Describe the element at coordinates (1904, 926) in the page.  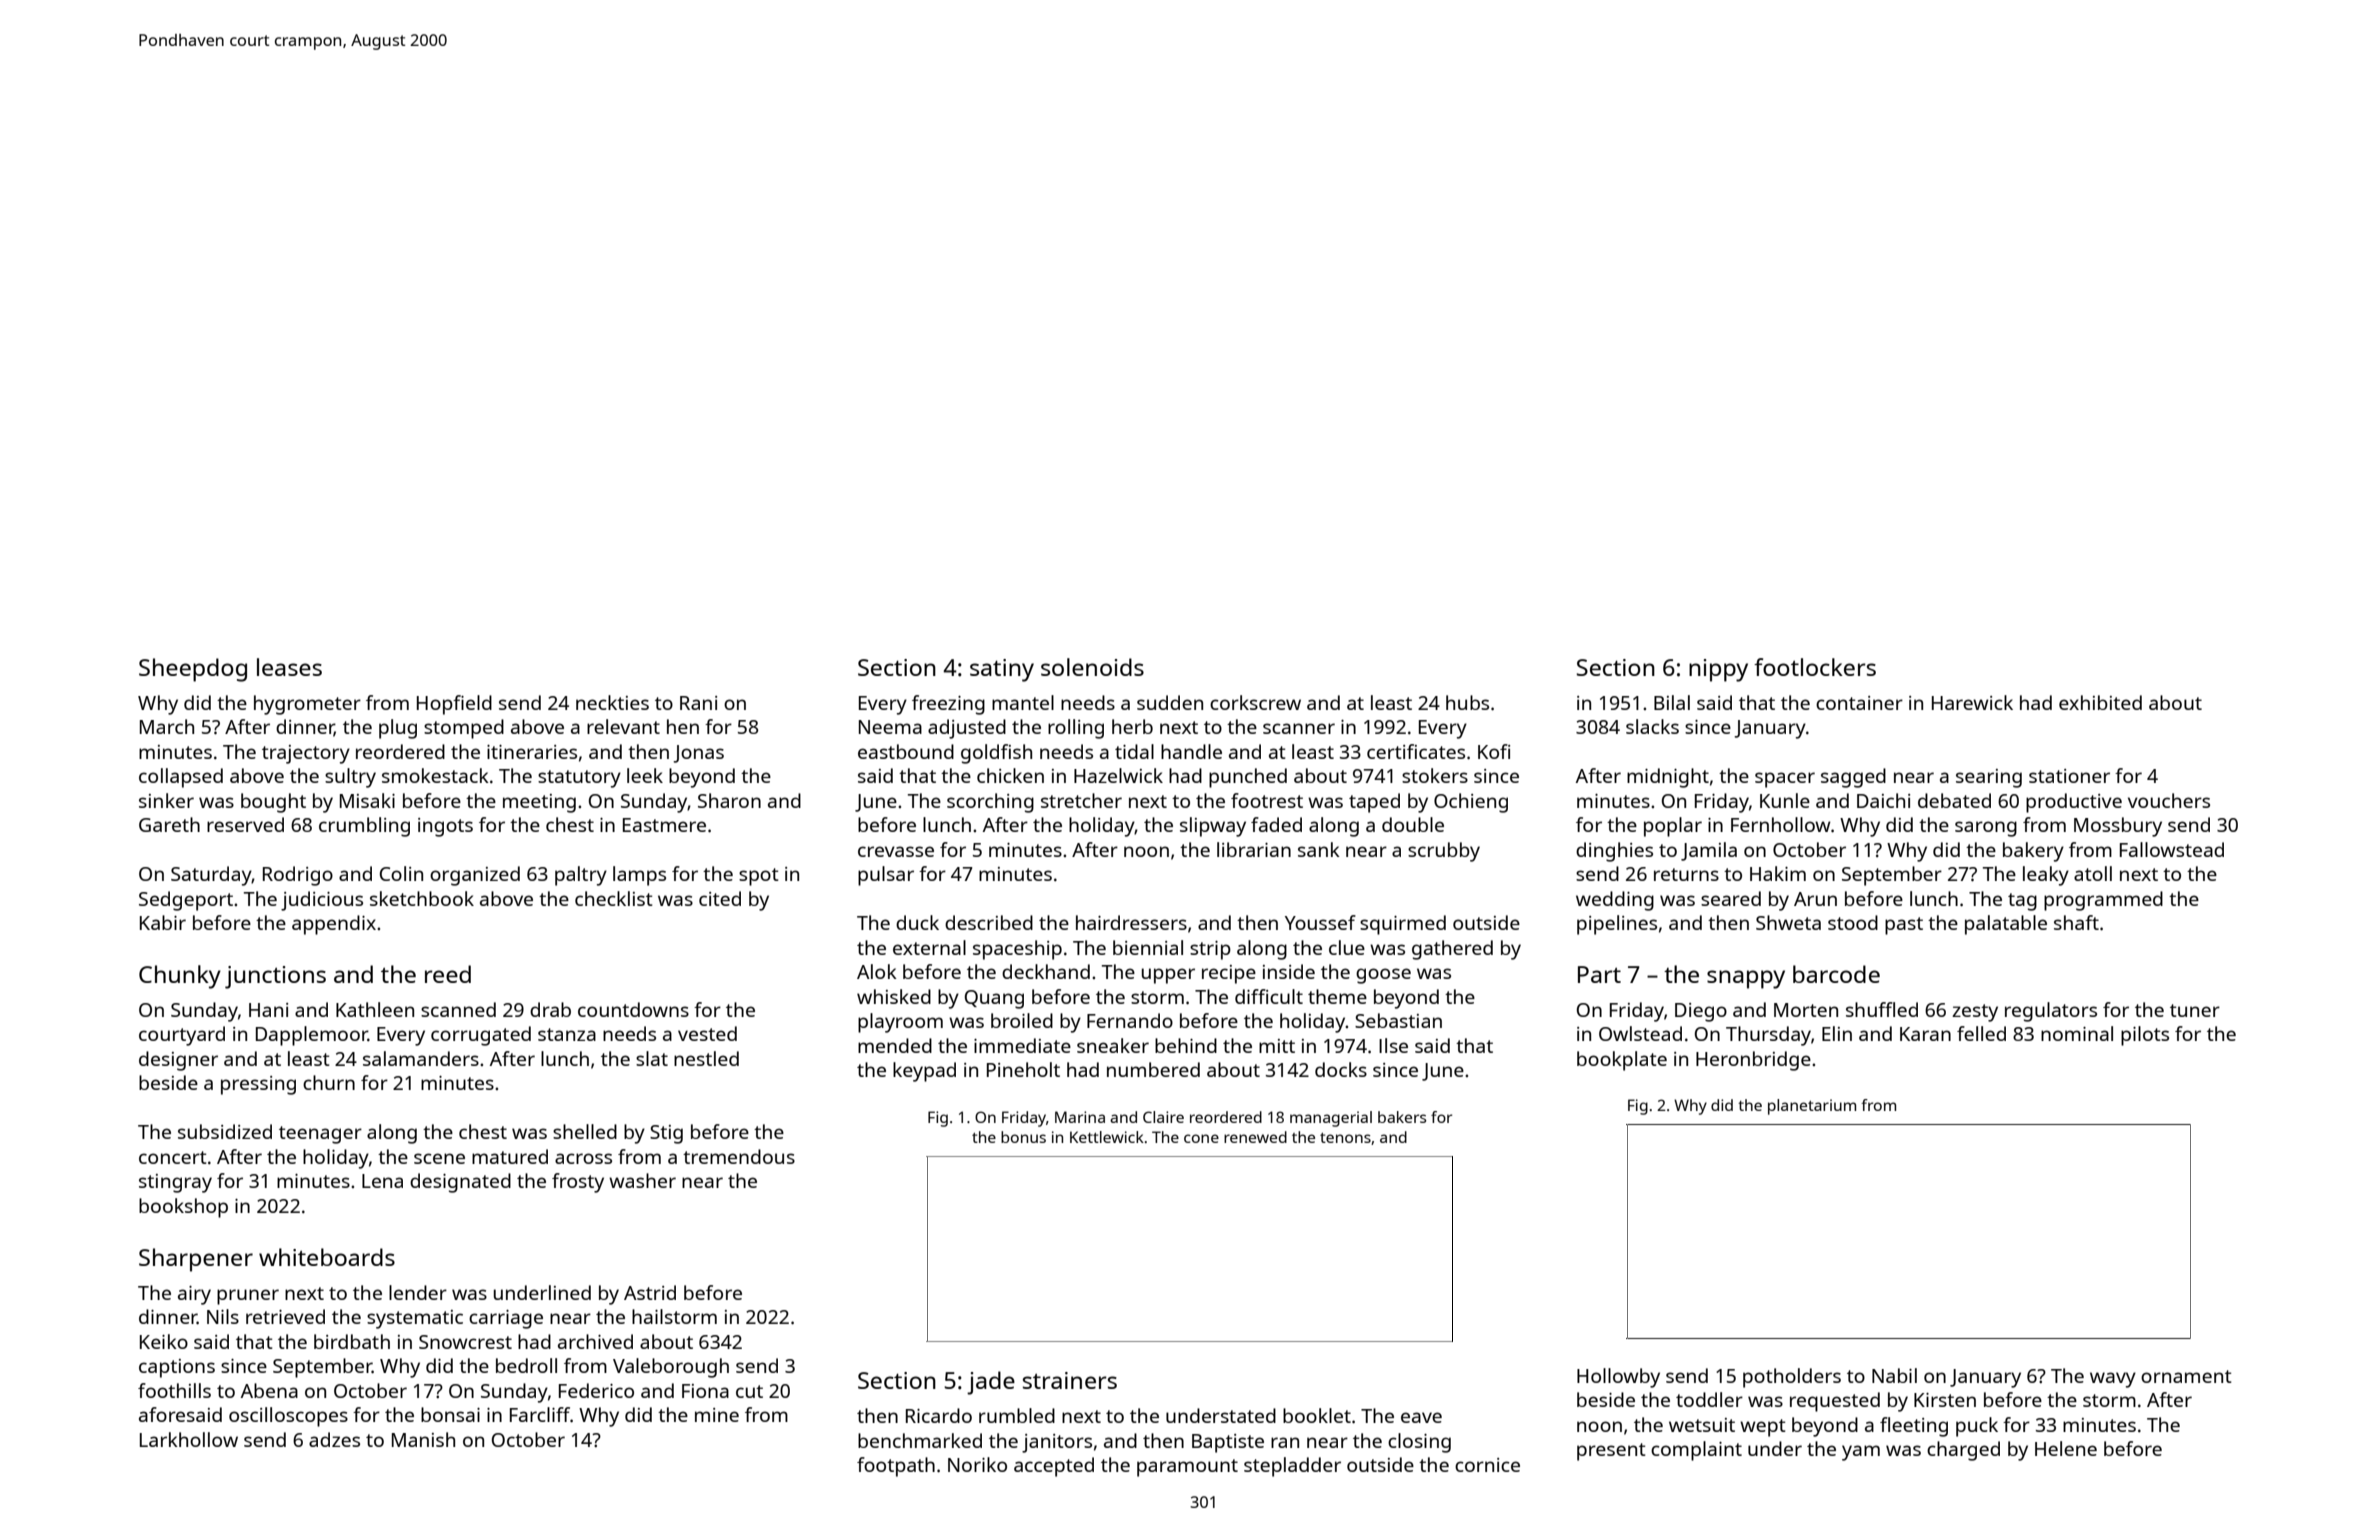
I see `past` at that location.
